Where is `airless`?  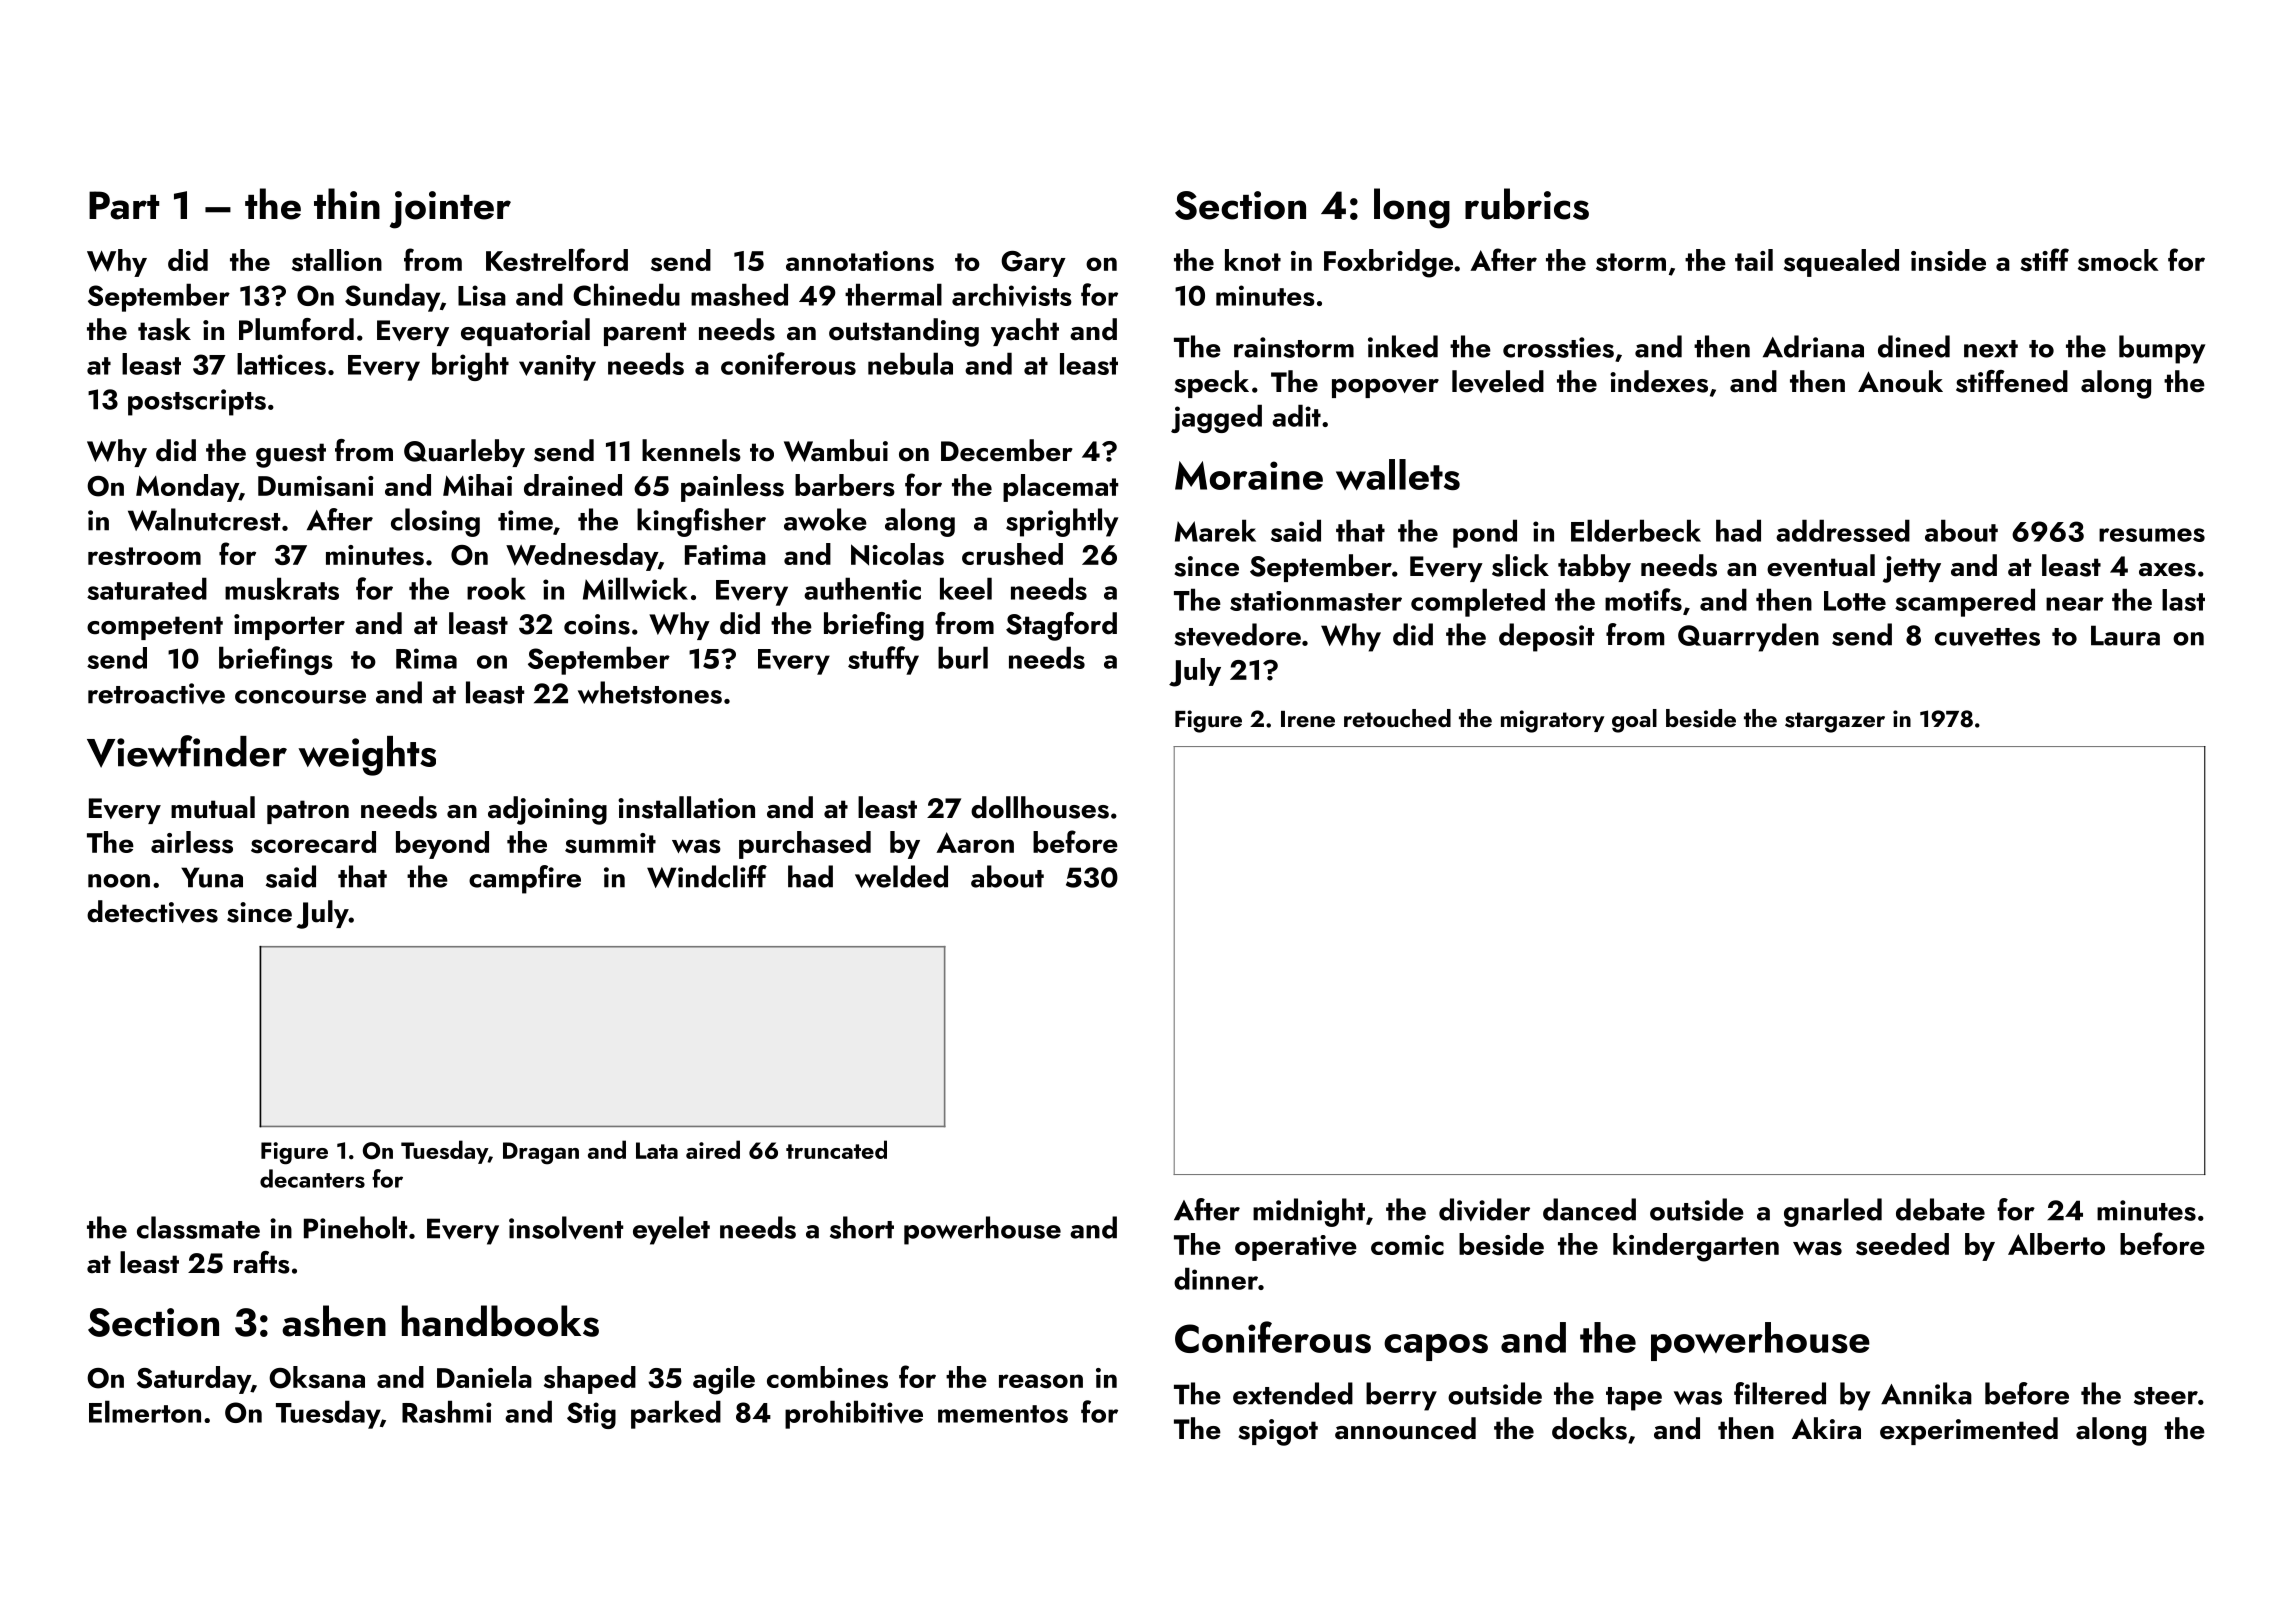
airless is located at coordinates (192, 842).
